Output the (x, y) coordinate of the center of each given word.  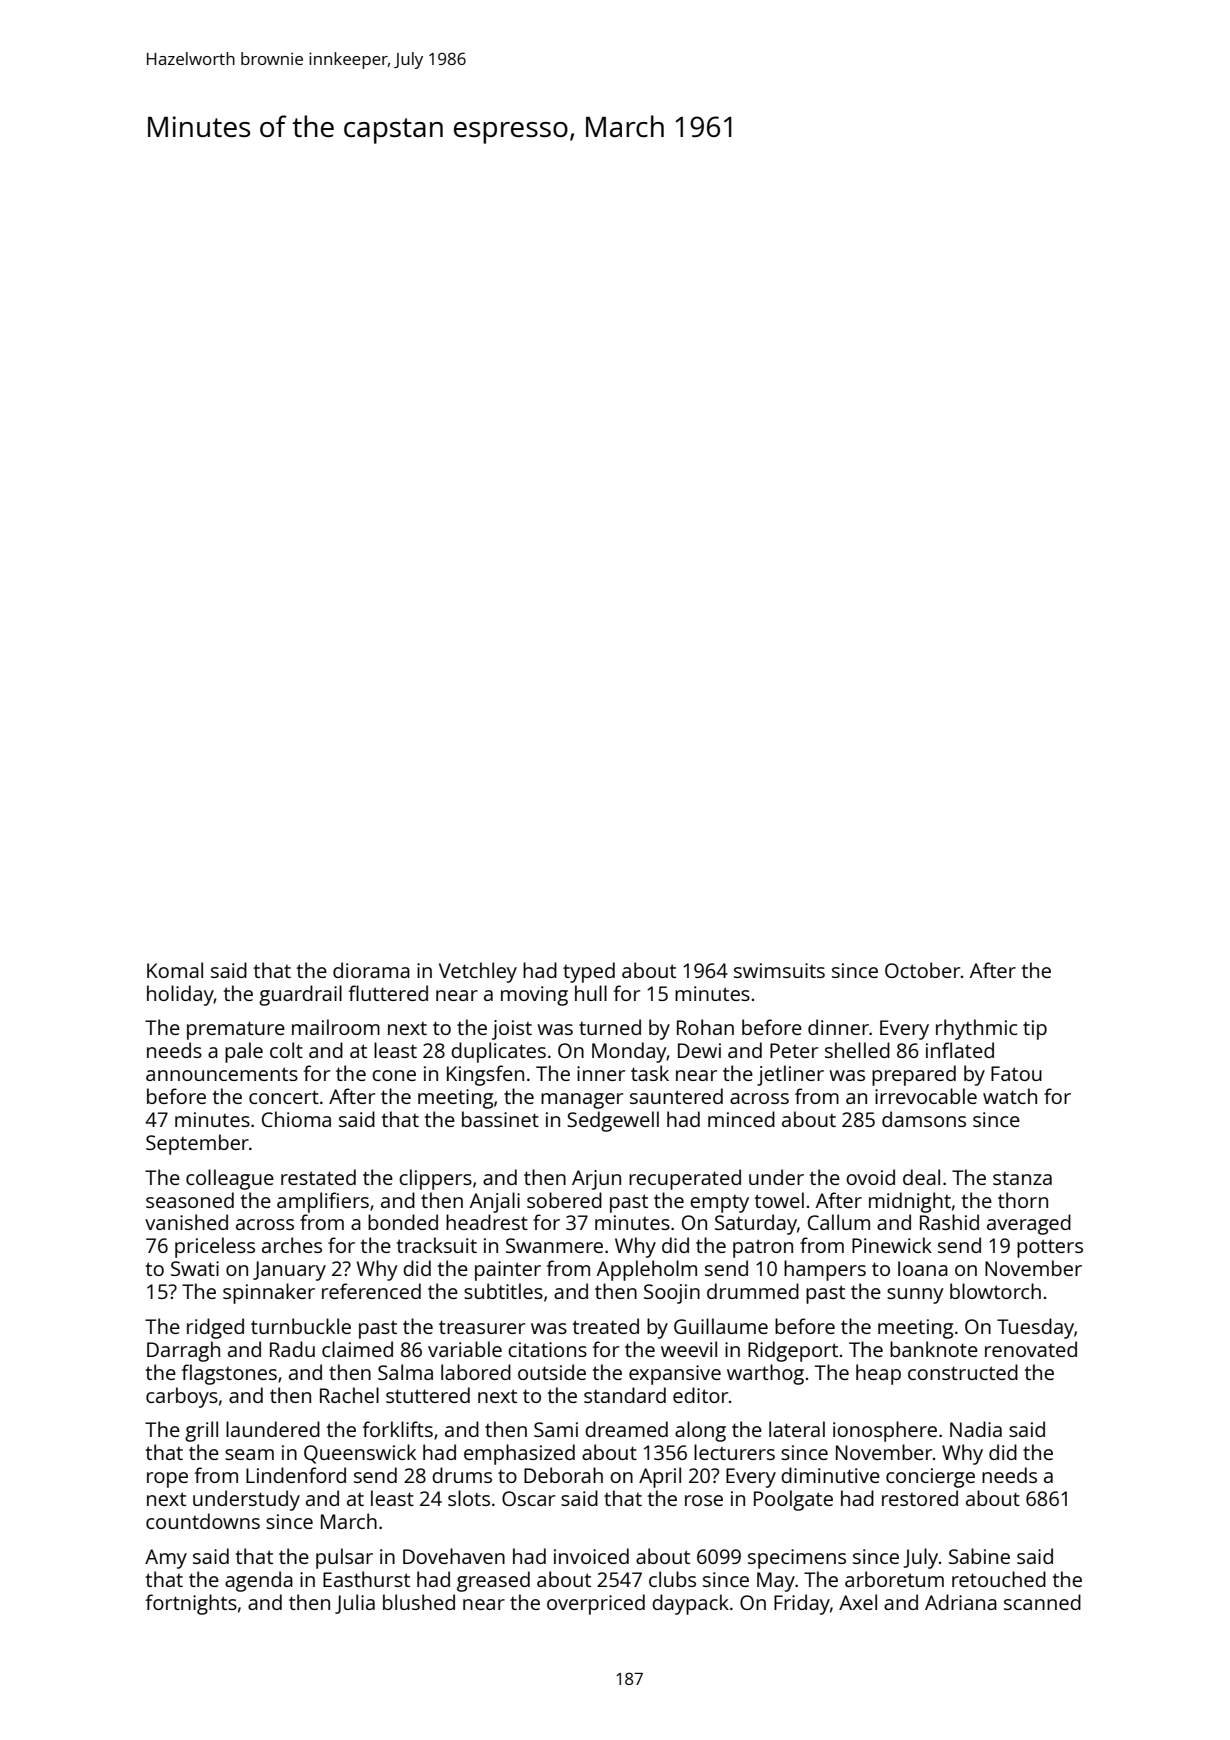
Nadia (976, 1429)
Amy (166, 1559)
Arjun (596, 1180)
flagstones (229, 1374)
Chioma (296, 1119)
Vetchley (478, 972)
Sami (556, 1429)
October (922, 970)
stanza (1022, 1178)
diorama (371, 970)
